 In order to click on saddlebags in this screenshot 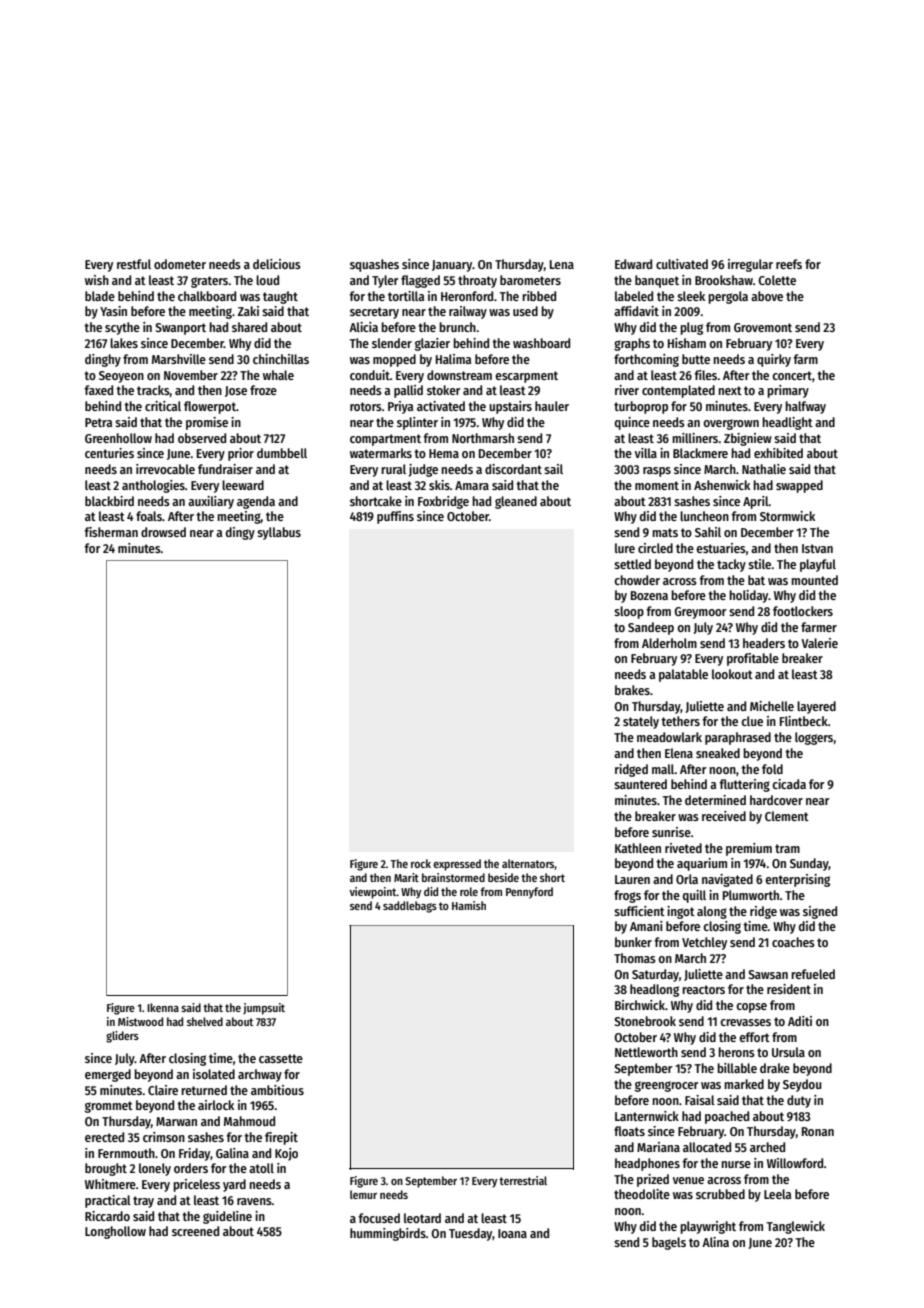, I will do `click(410, 907)`.
